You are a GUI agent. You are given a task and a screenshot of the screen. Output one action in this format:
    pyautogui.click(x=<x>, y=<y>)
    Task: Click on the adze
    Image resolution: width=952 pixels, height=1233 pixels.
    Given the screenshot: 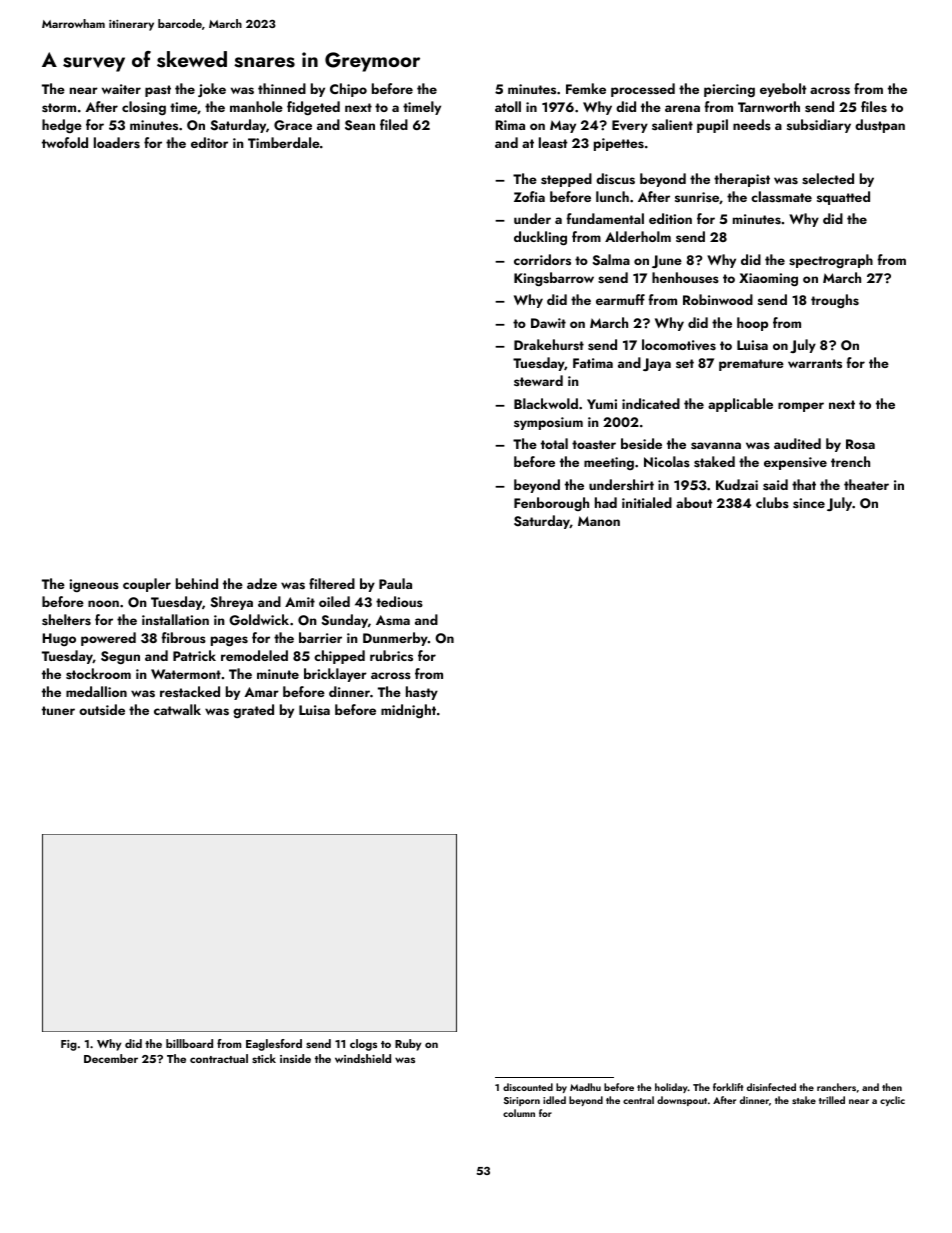 What is the action you would take?
    pyautogui.click(x=262, y=583)
